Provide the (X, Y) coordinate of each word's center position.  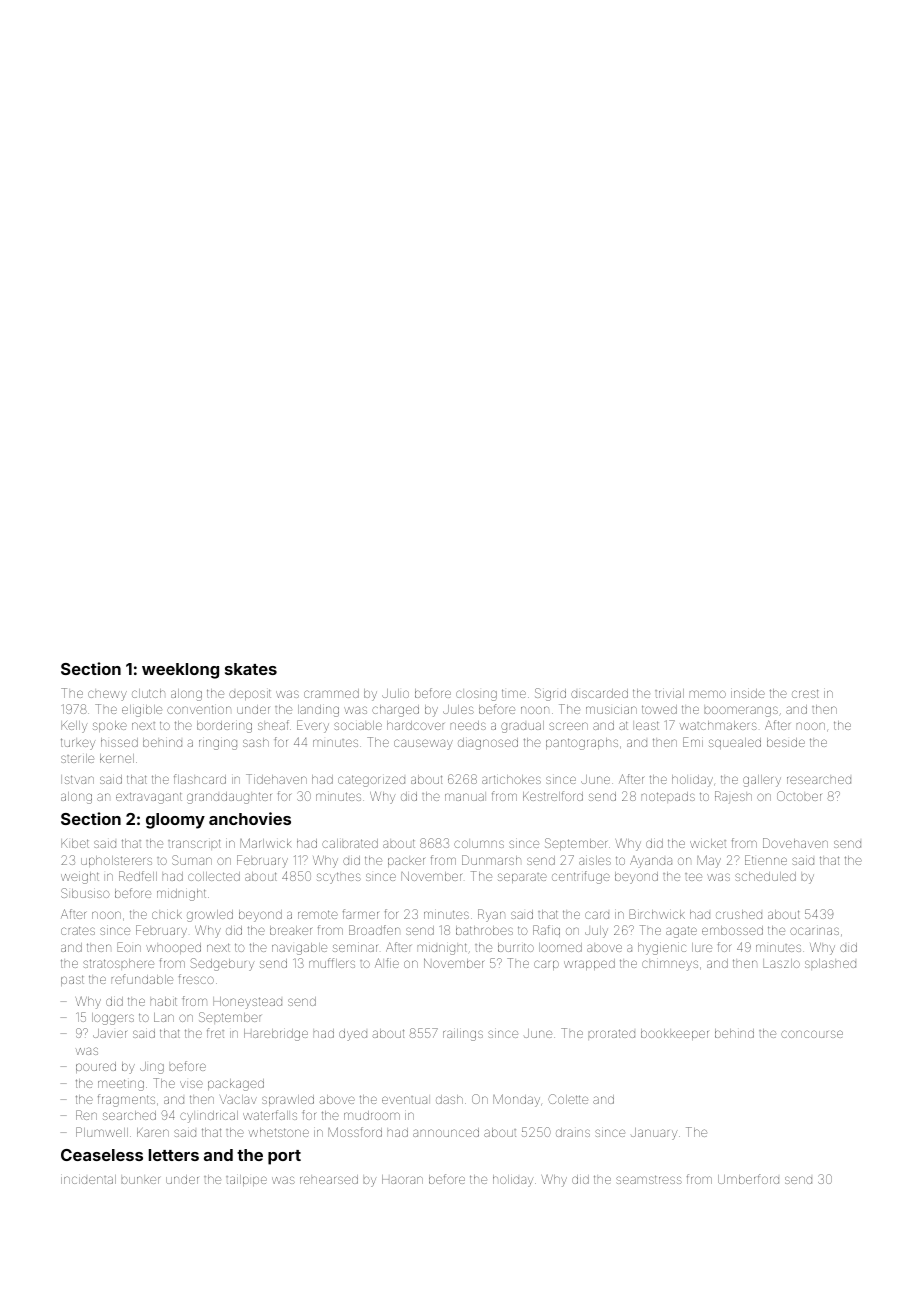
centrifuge (581, 877)
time (514, 693)
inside (748, 693)
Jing (152, 1068)
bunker (141, 1180)
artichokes (511, 779)
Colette (568, 1099)
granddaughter (229, 798)
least (647, 725)
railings (463, 1035)
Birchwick (657, 914)
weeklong (180, 671)
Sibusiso (85, 893)
